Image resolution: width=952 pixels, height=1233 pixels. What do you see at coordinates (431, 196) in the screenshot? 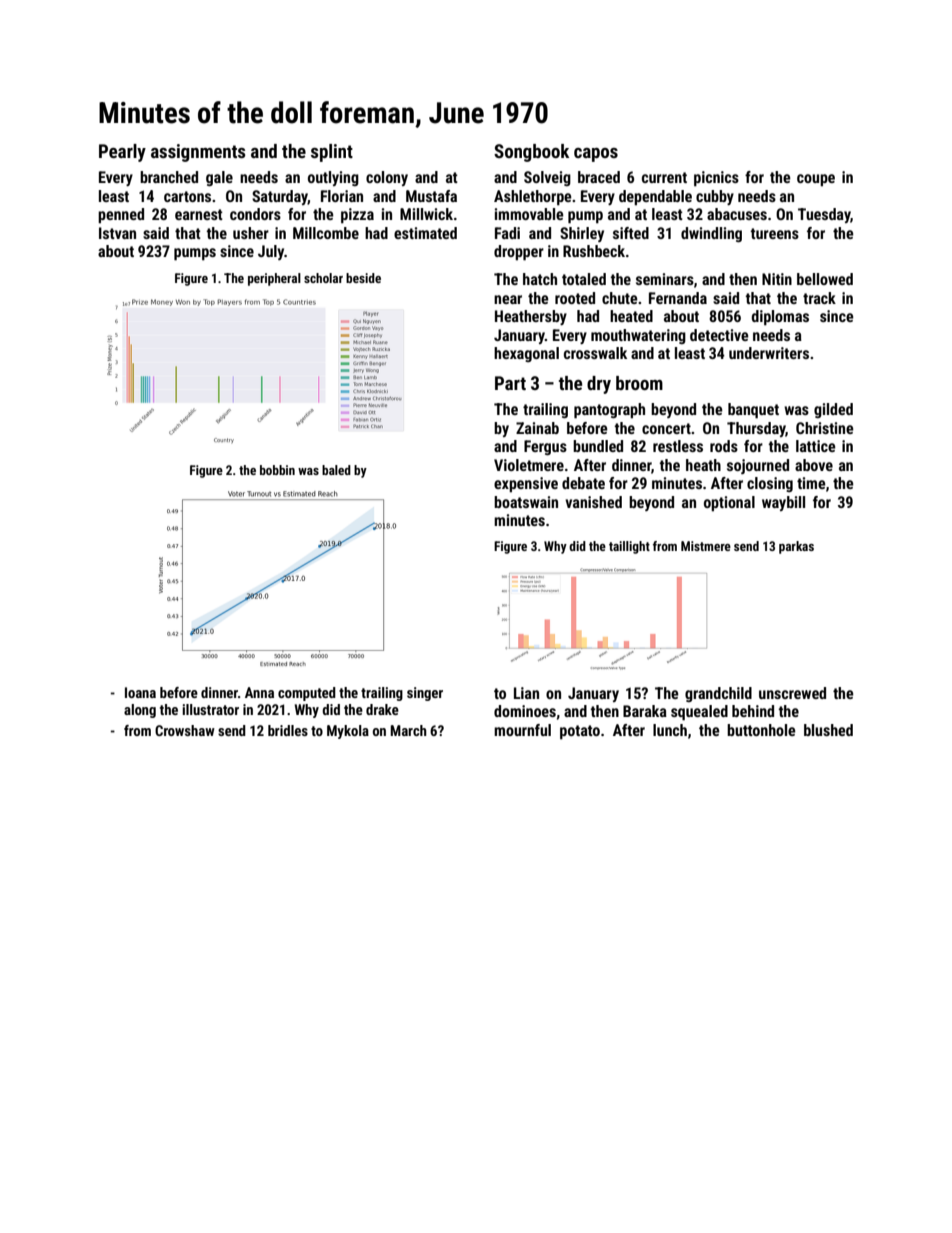
I see `Mustafa` at bounding box center [431, 196].
